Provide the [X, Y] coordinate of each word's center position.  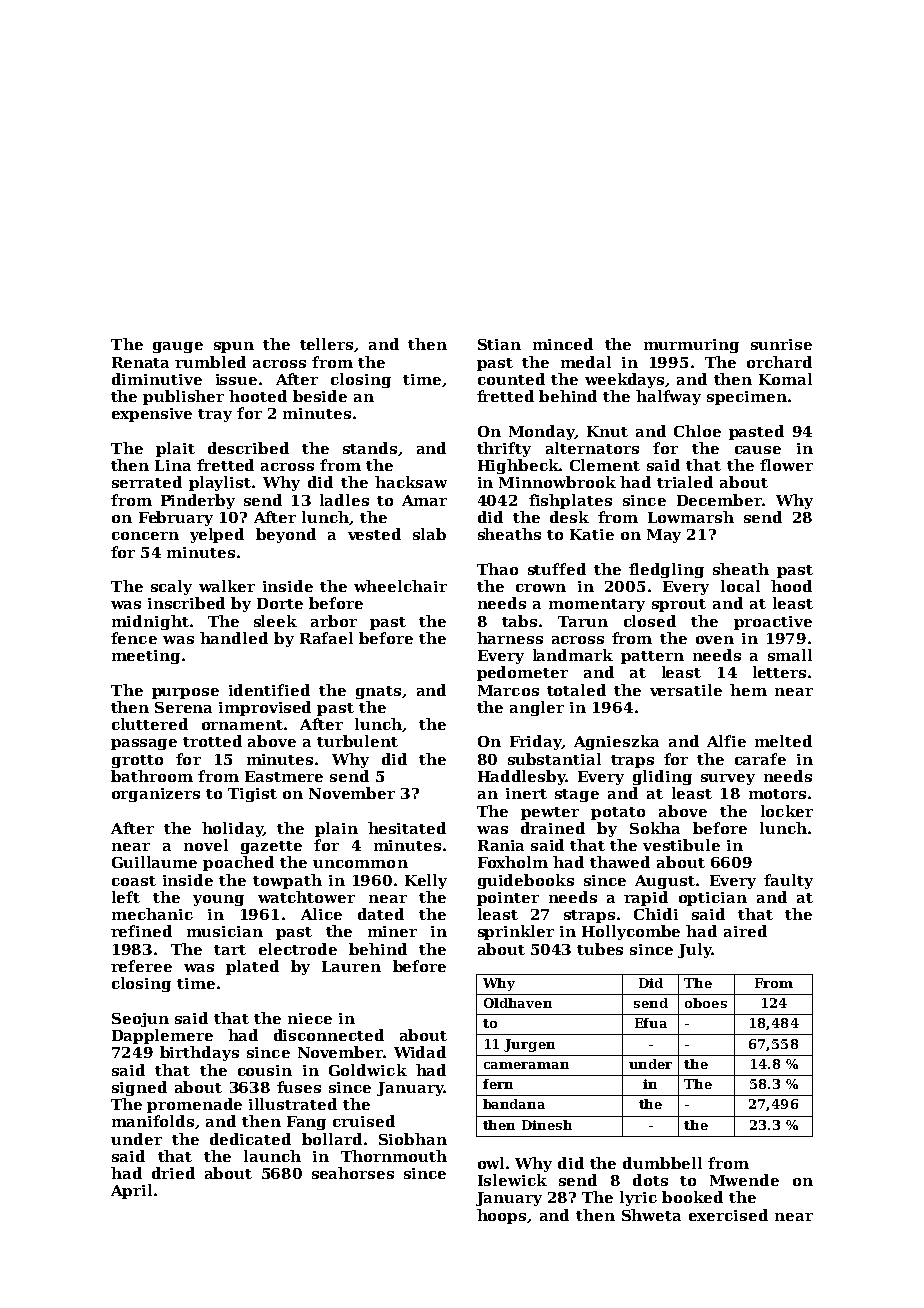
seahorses [353, 1173]
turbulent [357, 741]
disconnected [329, 1035]
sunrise [781, 344]
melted [783, 741]
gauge [178, 347]
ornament [242, 725]
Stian [499, 344]
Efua [651, 1023]
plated [252, 967]
